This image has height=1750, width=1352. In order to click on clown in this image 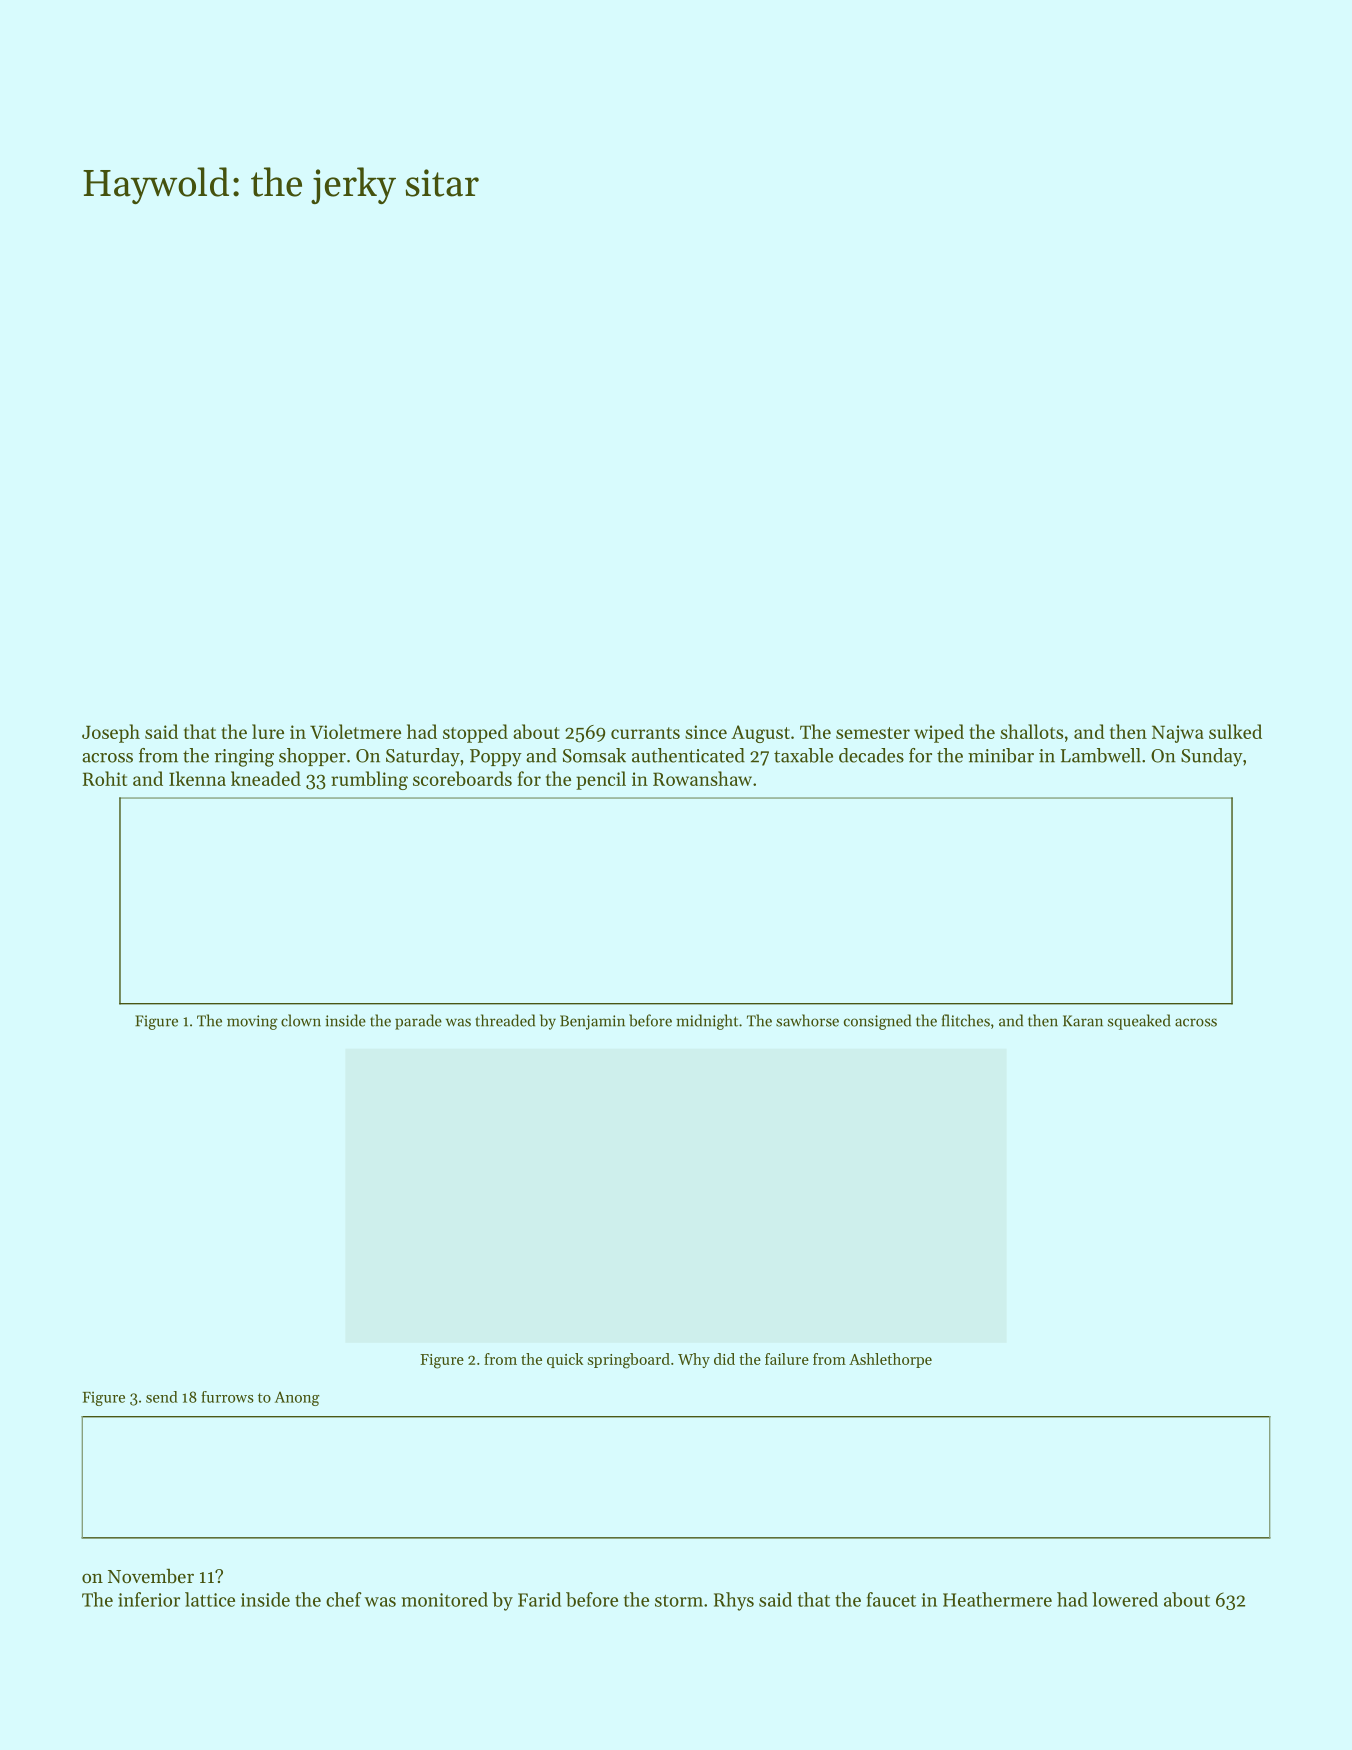, I will do `click(301, 1020)`.
